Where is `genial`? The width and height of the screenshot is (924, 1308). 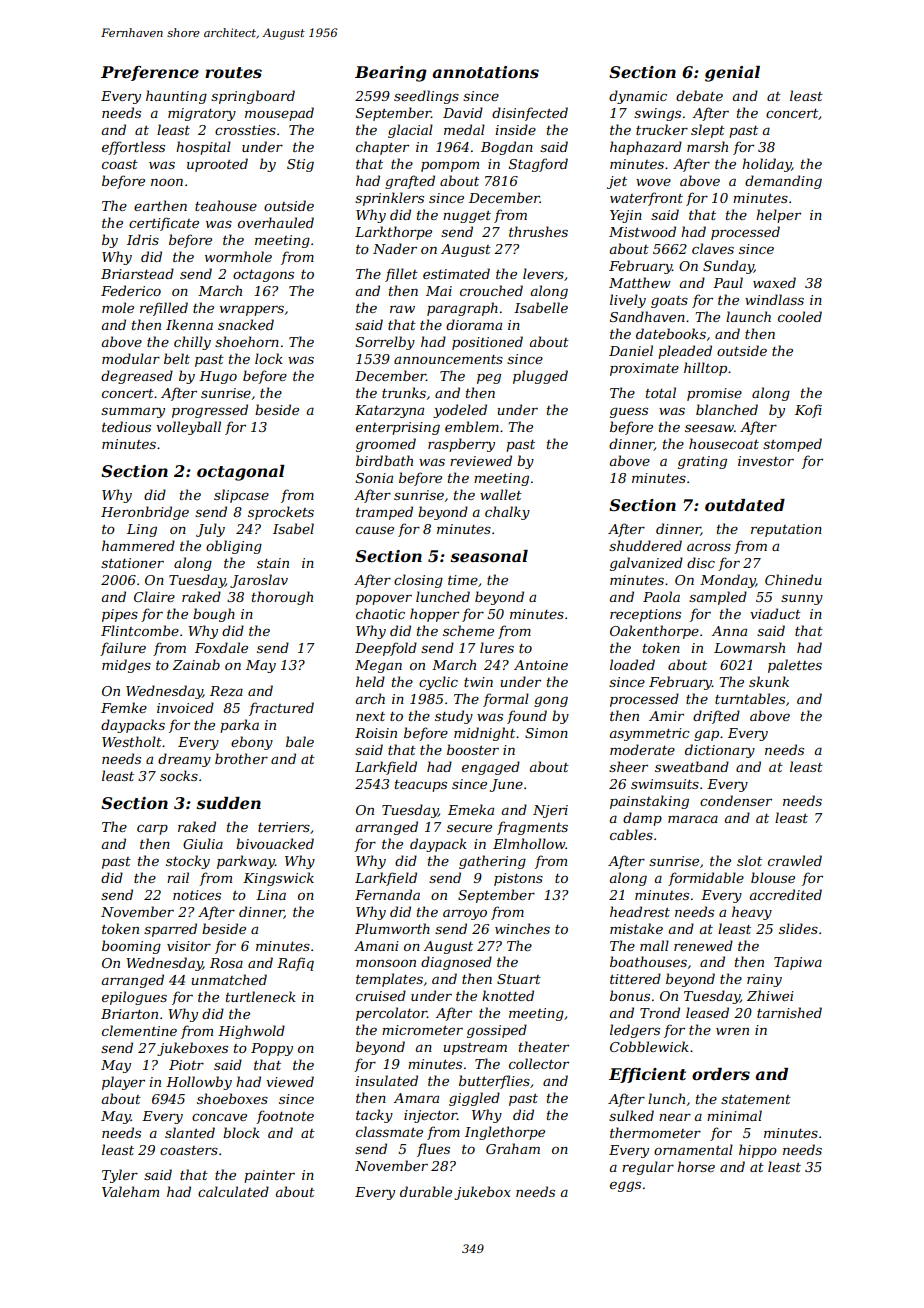
genial is located at coordinates (732, 74).
